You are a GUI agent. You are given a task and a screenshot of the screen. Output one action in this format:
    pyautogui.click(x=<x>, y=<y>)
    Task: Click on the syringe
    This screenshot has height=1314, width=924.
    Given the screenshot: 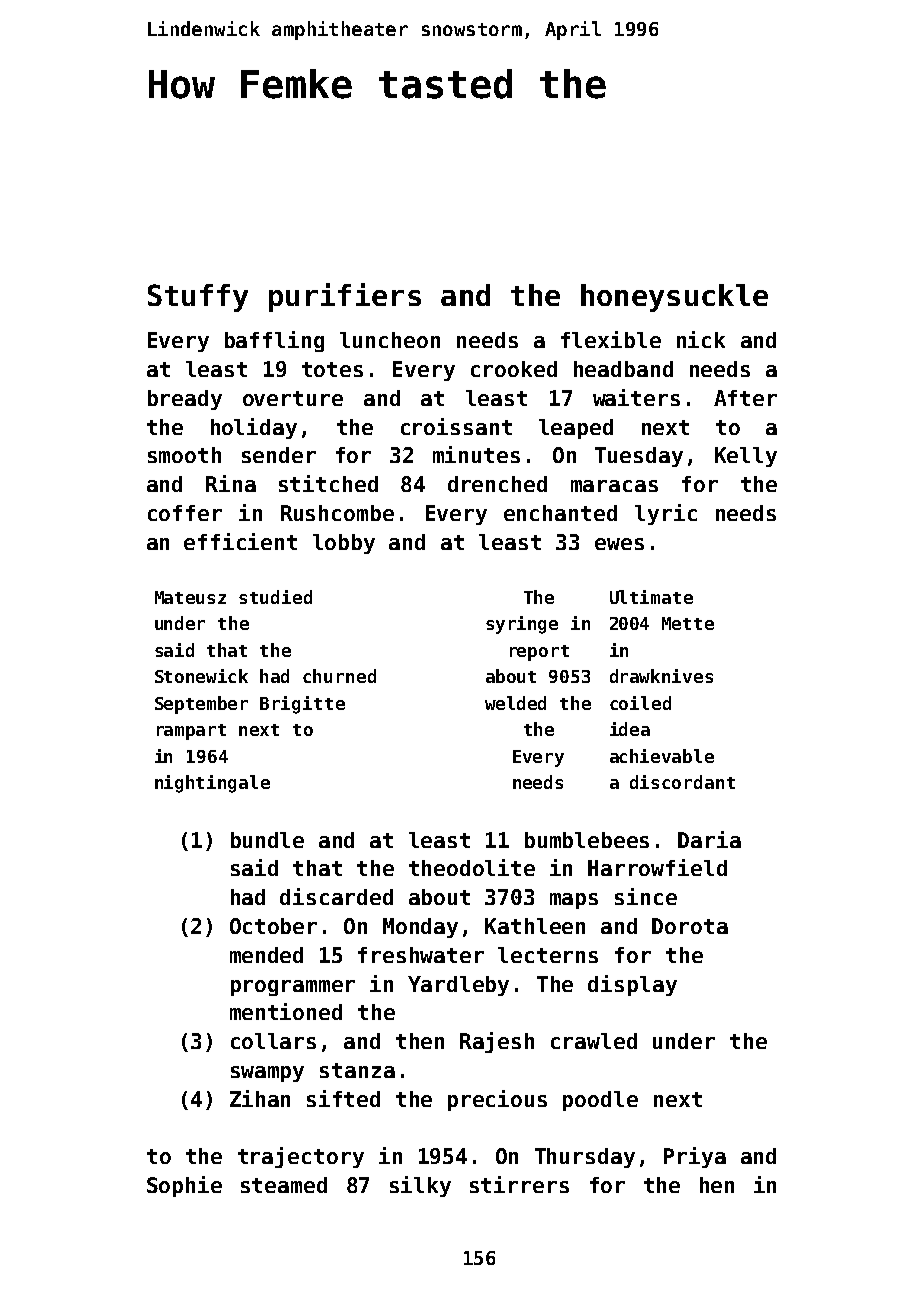 What is the action you would take?
    pyautogui.click(x=522, y=625)
